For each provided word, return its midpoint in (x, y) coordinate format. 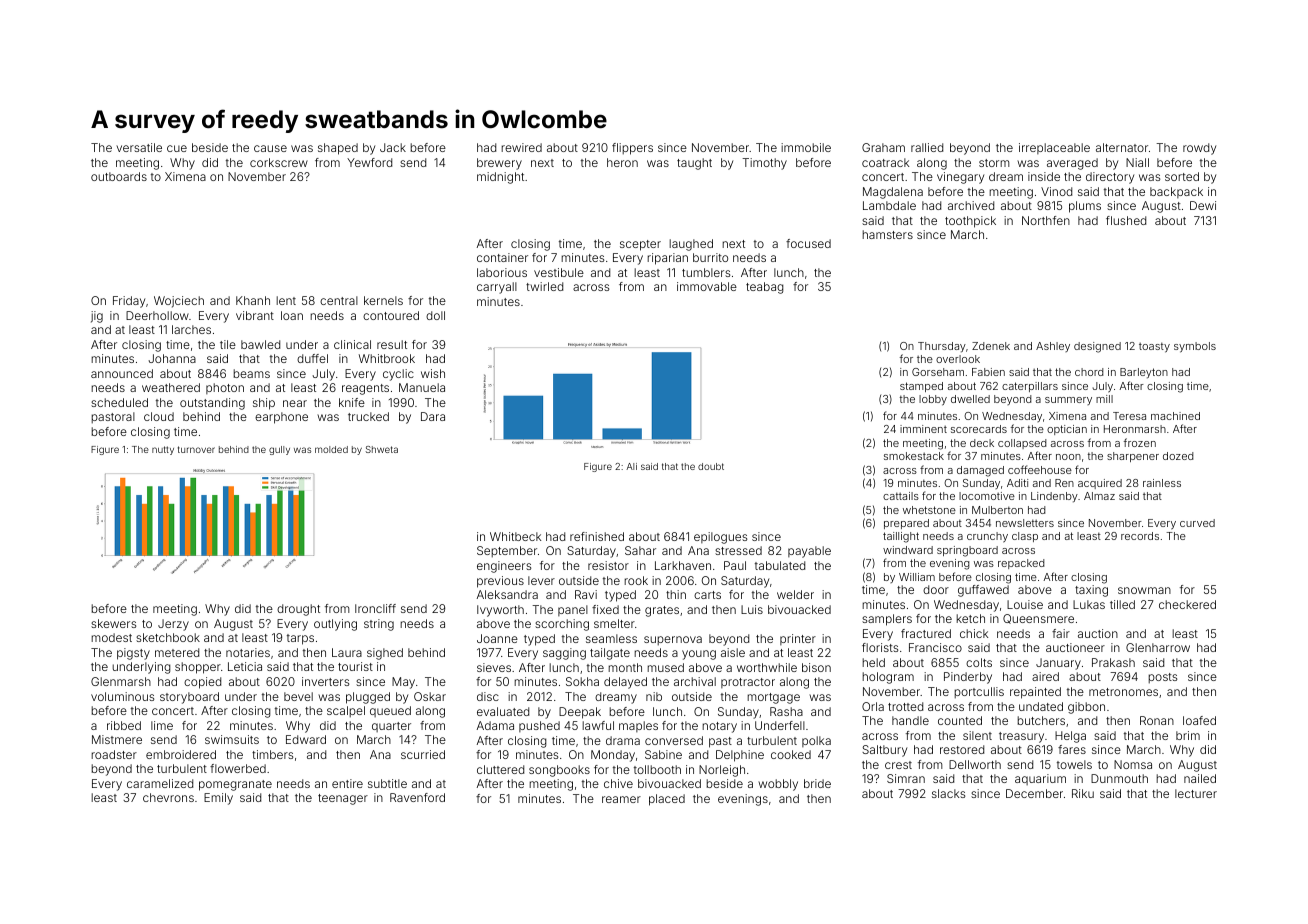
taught (694, 164)
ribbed (124, 725)
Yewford (369, 162)
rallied (927, 147)
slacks (948, 793)
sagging (564, 654)
